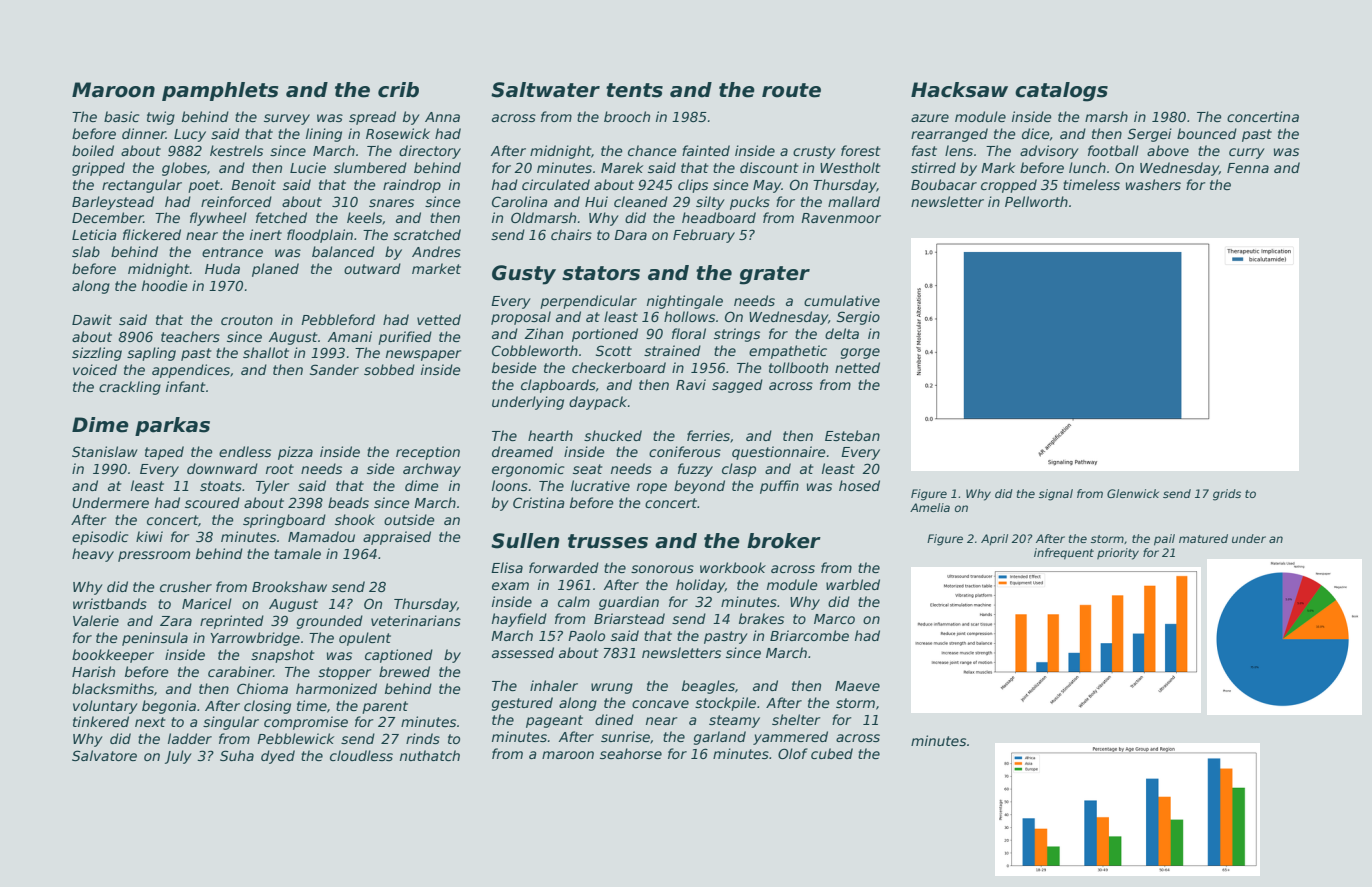 The width and height of the document is (1372, 887). I want to click on brakes, so click(761, 618).
